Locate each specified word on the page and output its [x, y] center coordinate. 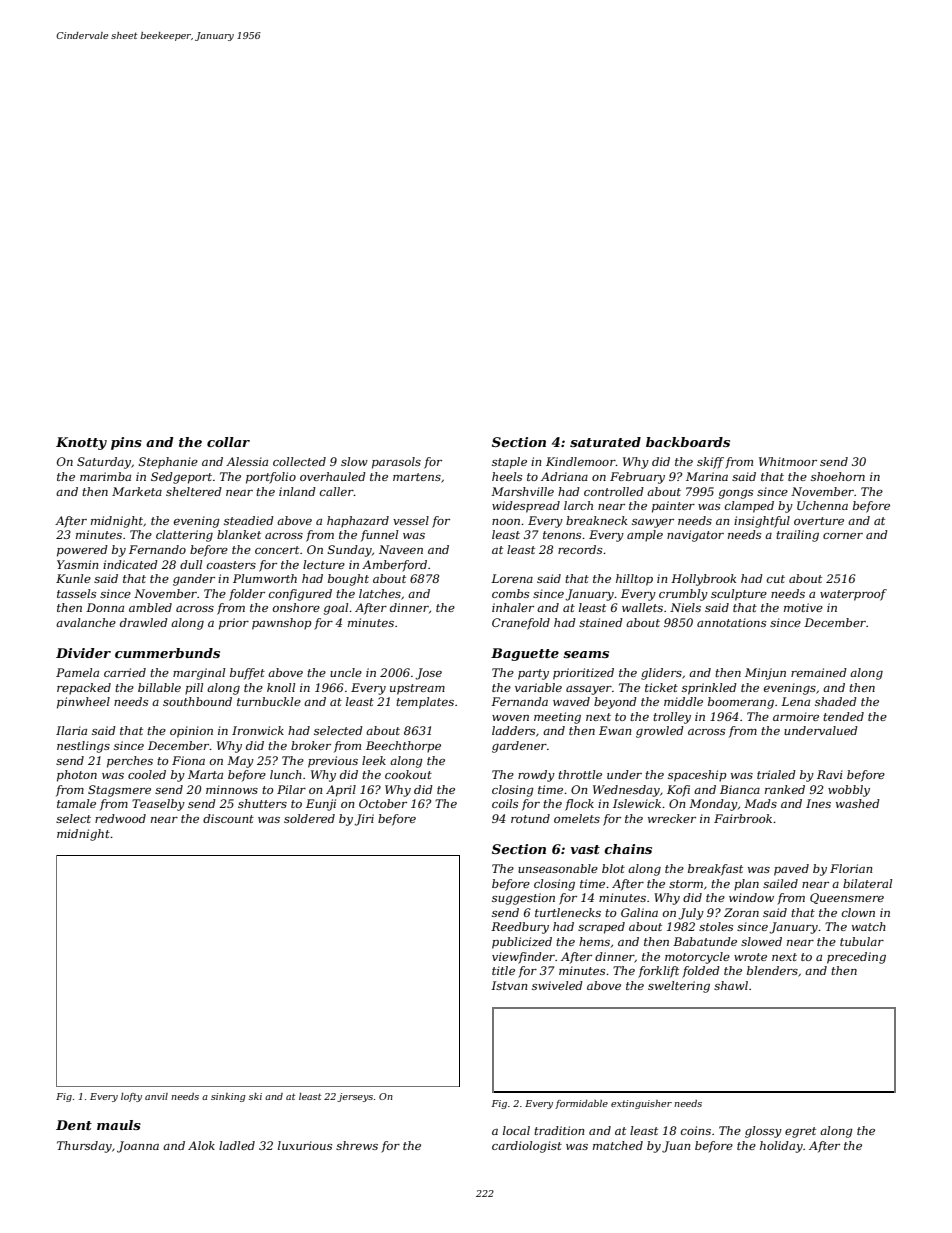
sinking [228, 1097]
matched [618, 1145]
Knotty [81, 443]
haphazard [358, 522]
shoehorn [838, 476]
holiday [781, 1147]
